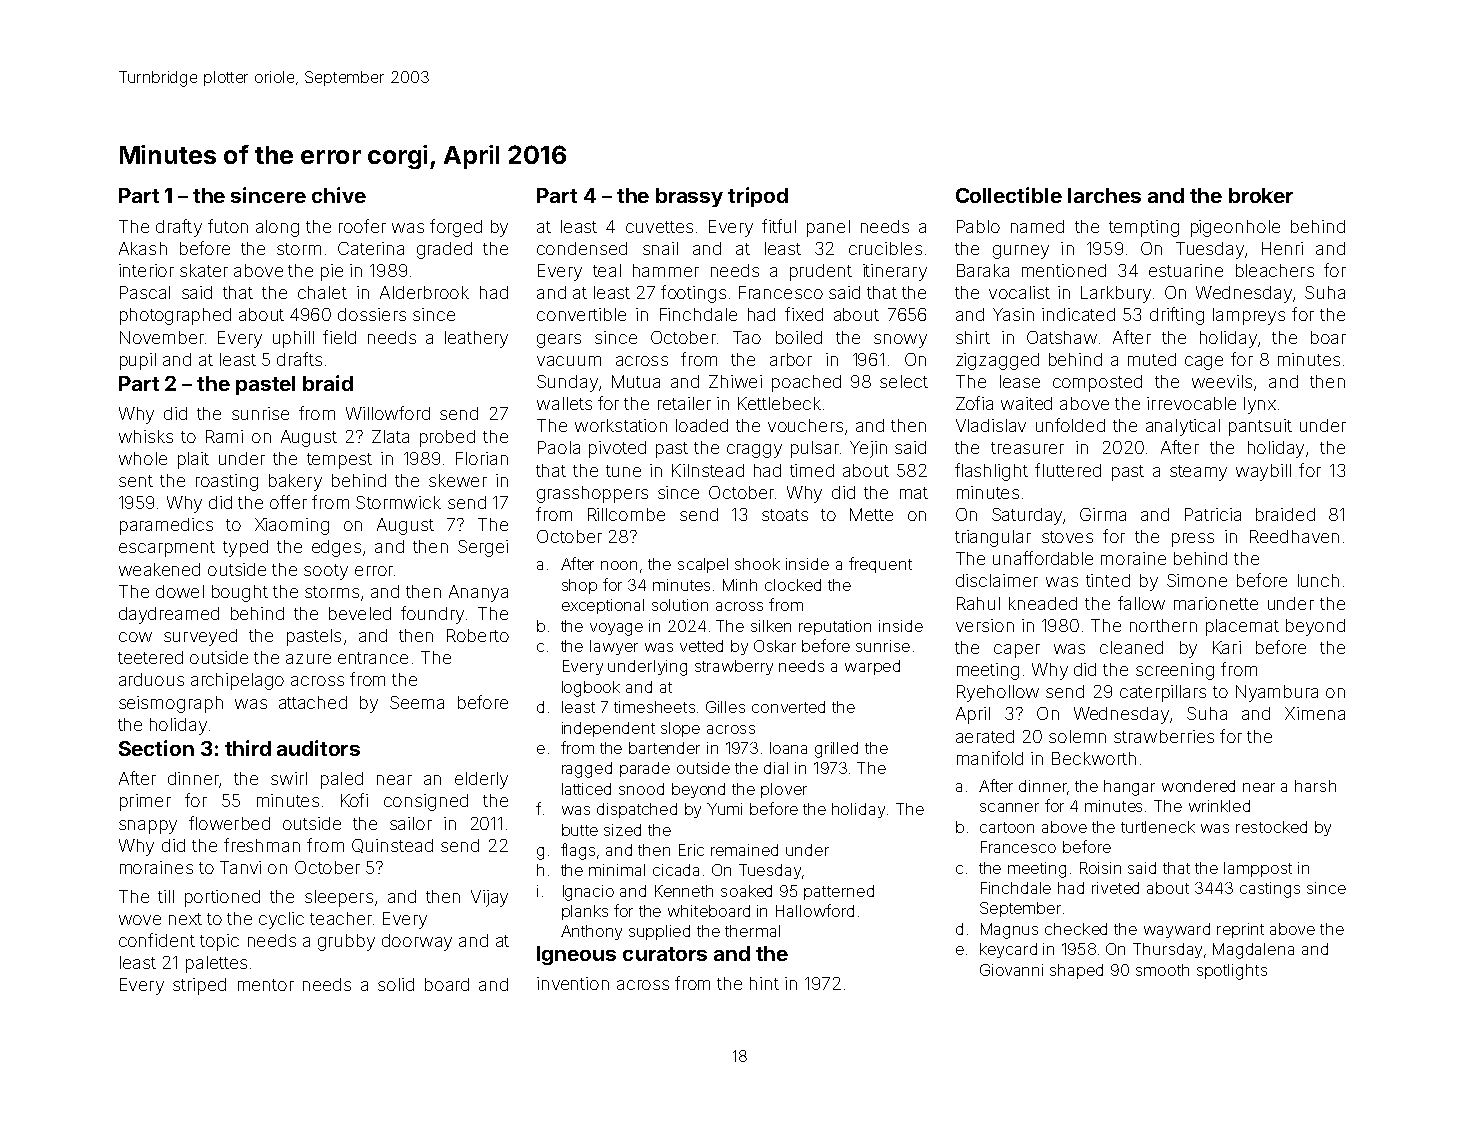 This document has height=1131, width=1464. I want to click on probed, so click(447, 438).
